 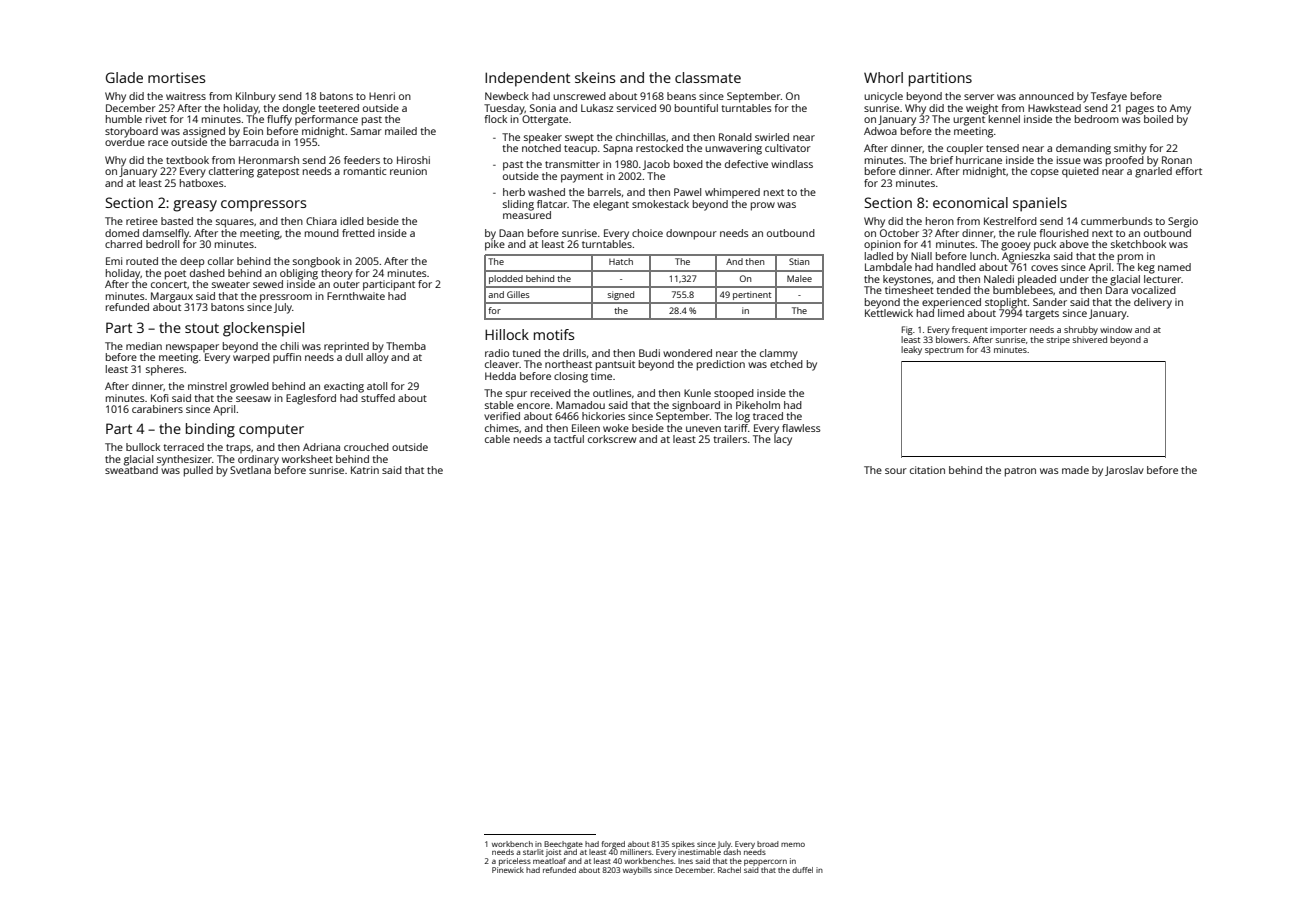 What do you see at coordinates (123, 244) in the screenshot?
I see `charred` at bounding box center [123, 244].
